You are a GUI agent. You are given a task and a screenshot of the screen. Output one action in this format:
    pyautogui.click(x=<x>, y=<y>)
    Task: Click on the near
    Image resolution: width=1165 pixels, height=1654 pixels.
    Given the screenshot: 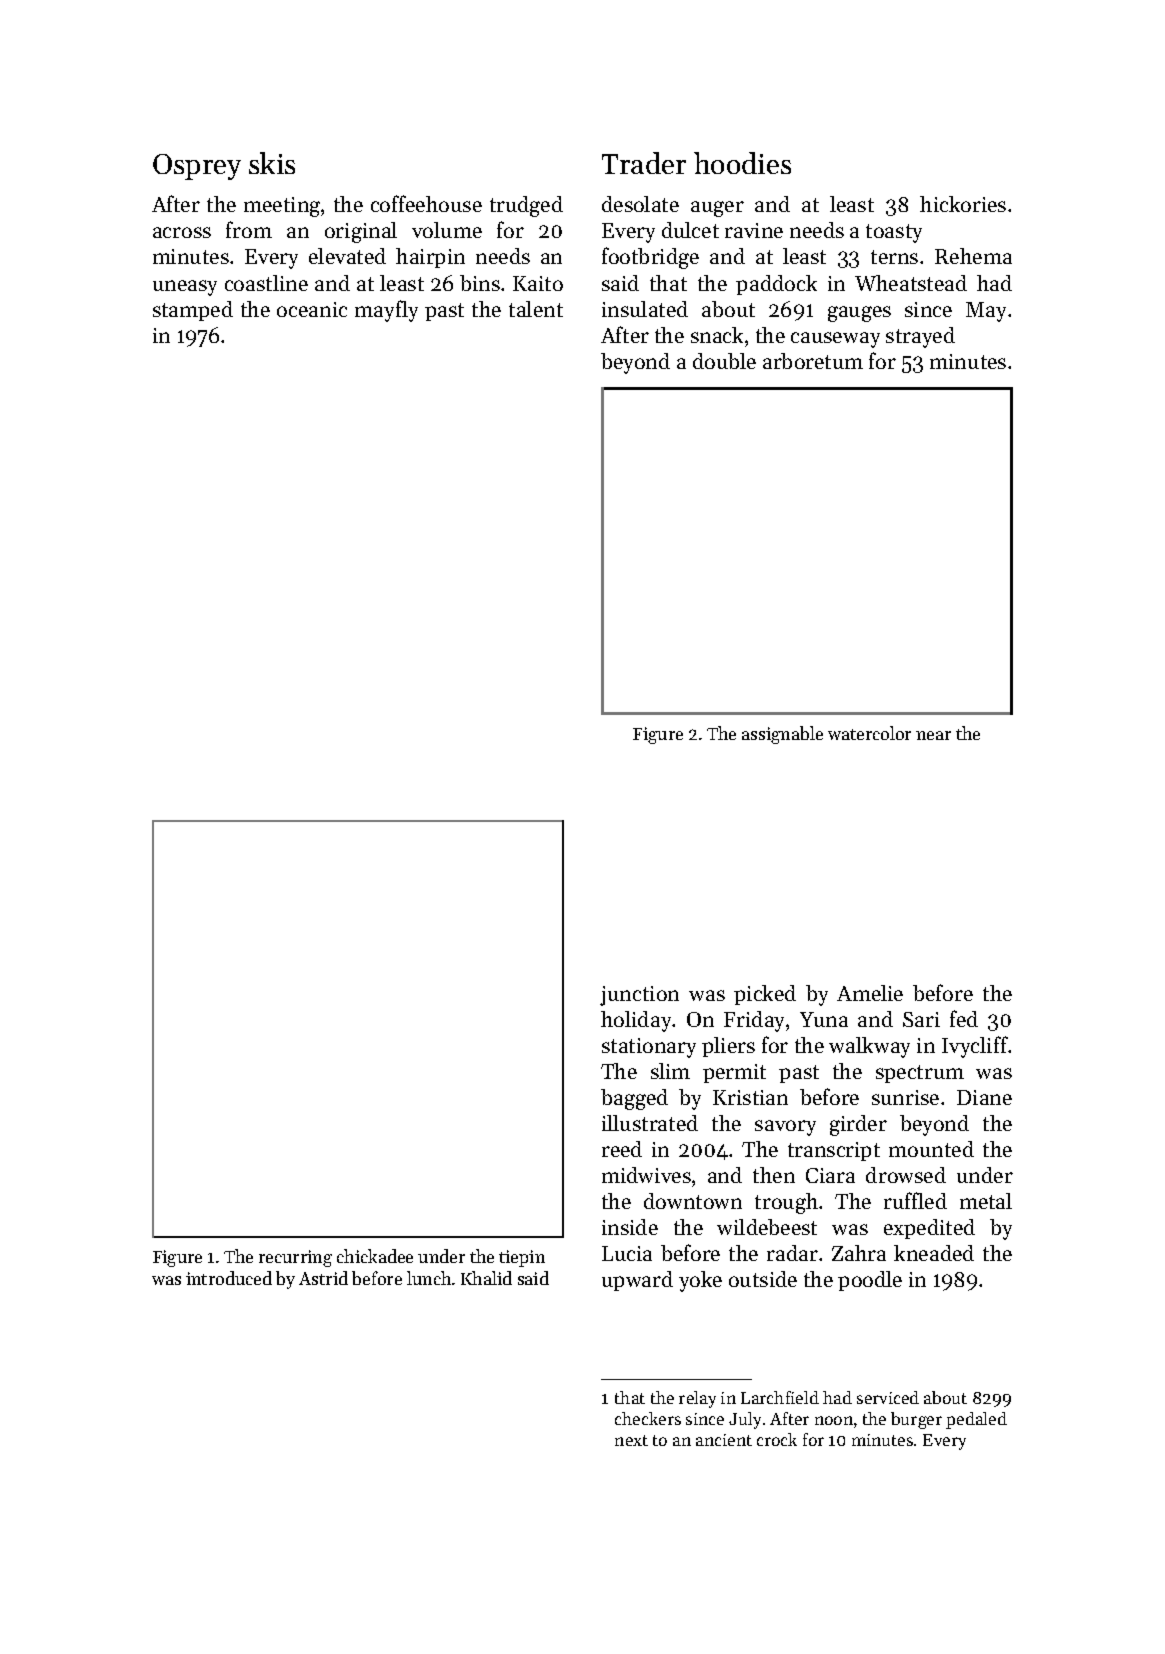 What is the action you would take?
    pyautogui.click(x=933, y=735)
